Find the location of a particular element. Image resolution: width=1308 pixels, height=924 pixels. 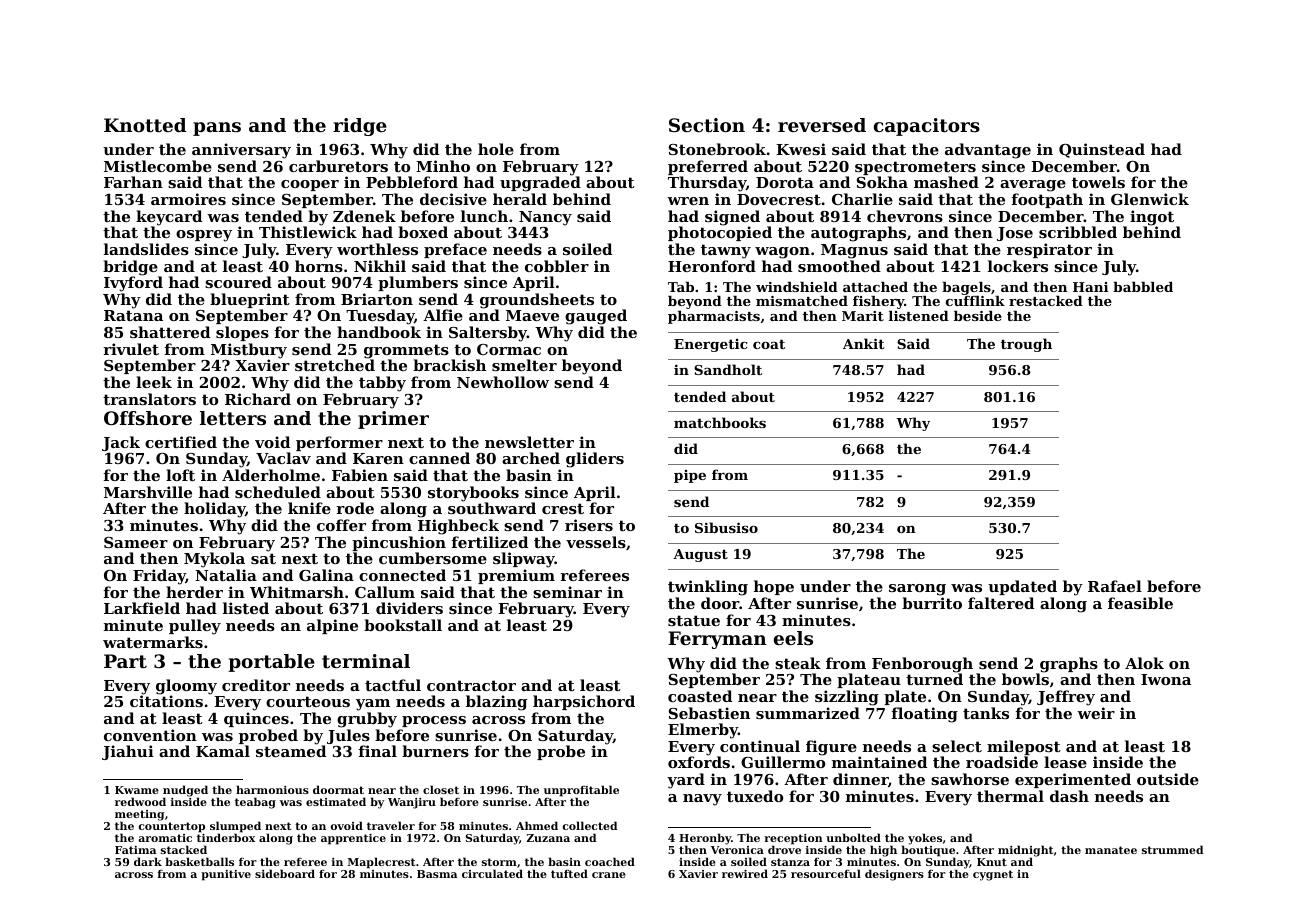

harmonious is located at coordinates (272, 789).
